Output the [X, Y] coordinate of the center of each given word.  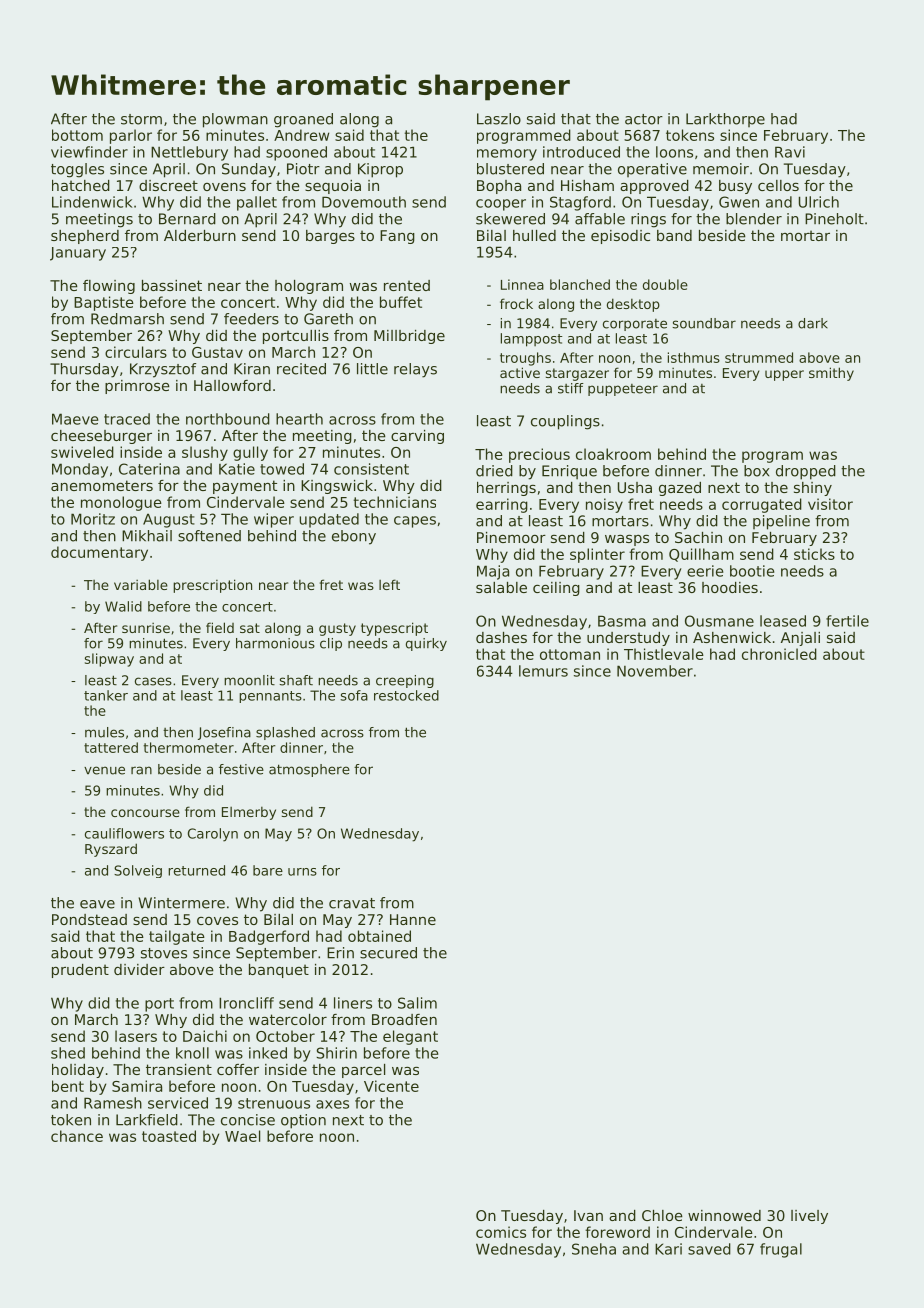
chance [77, 1136]
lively [809, 1217]
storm [141, 119]
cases [153, 681]
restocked [406, 695]
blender [754, 219]
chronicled [779, 654]
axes [332, 1104]
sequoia [333, 187]
